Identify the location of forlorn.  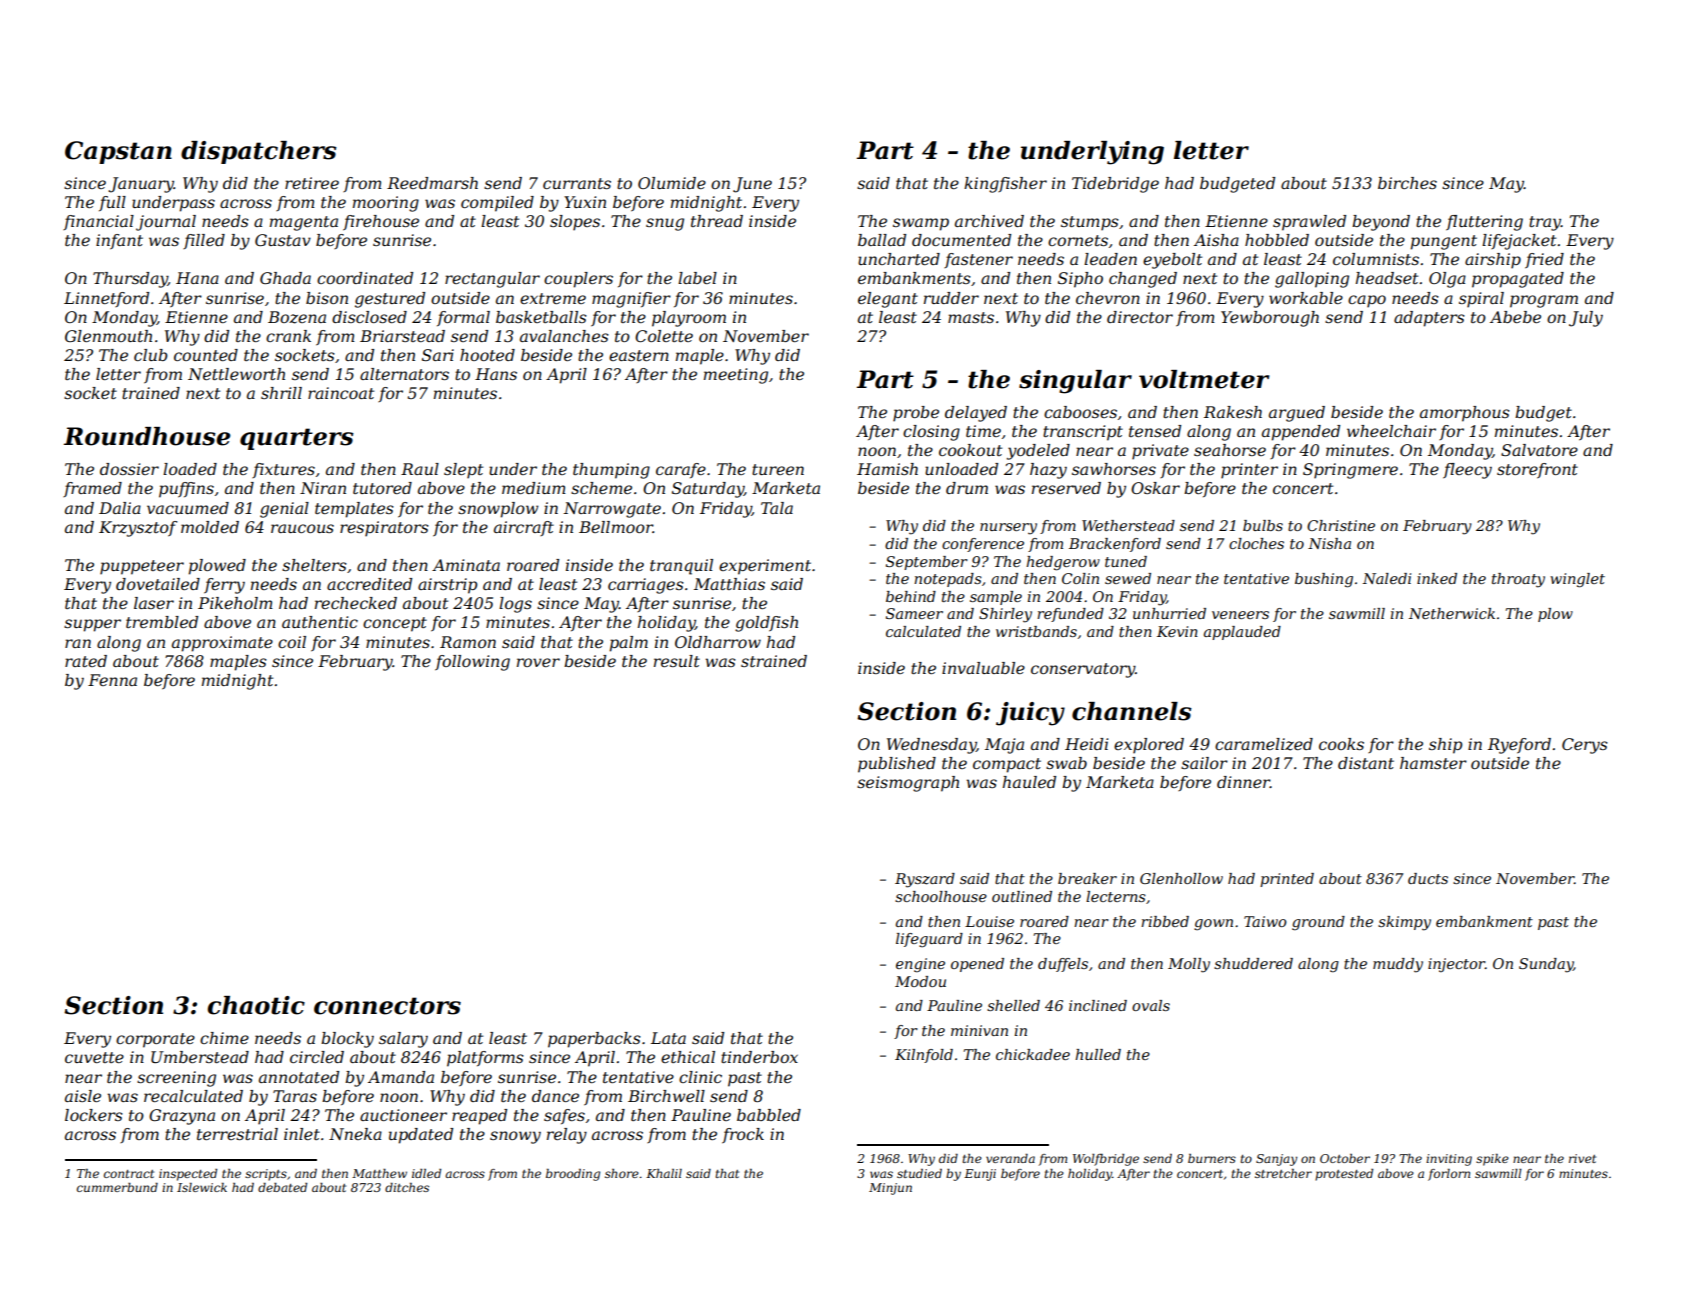
(1449, 1175).
